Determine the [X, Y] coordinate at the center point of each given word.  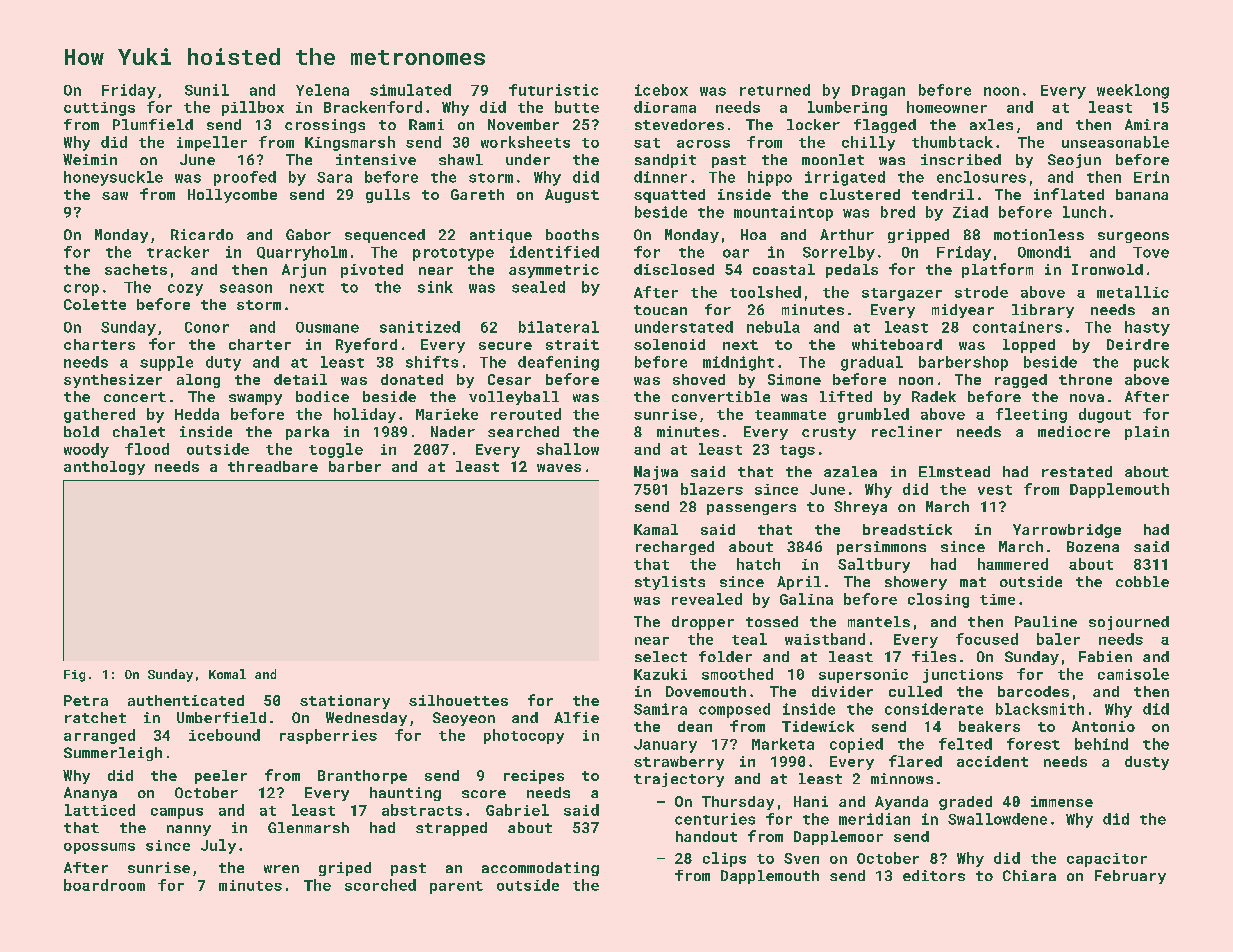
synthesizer [113, 381]
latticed [100, 810]
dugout [1105, 415]
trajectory [679, 780]
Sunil [207, 90]
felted [965, 744]
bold [81, 431]
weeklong [1133, 91]
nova [1087, 398]
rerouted [526, 414]
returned [775, 90]
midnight [738, 363]
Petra [86, 700]
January [665, 746]
